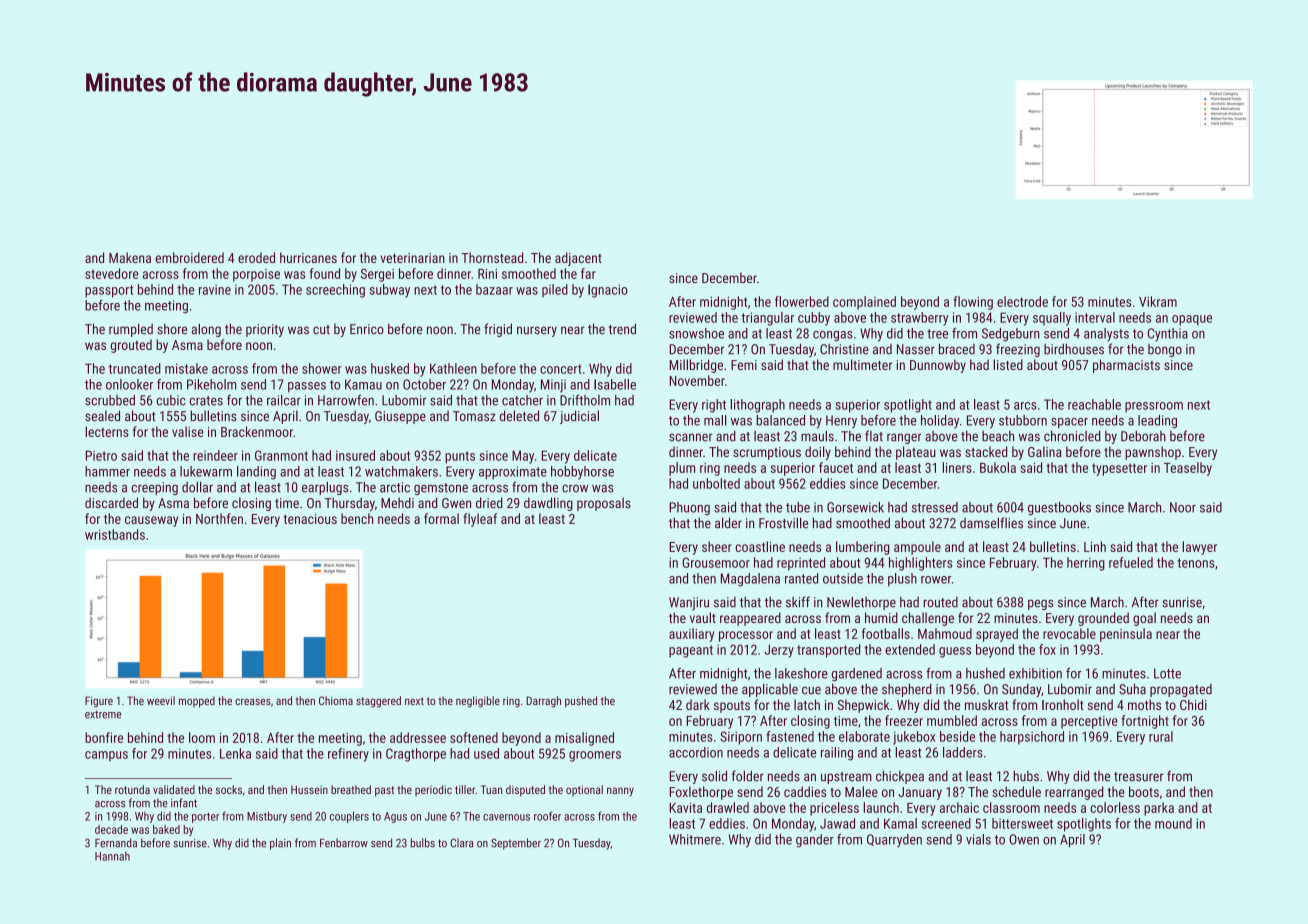  I want to click on peninsula, so click(1126, 635).
